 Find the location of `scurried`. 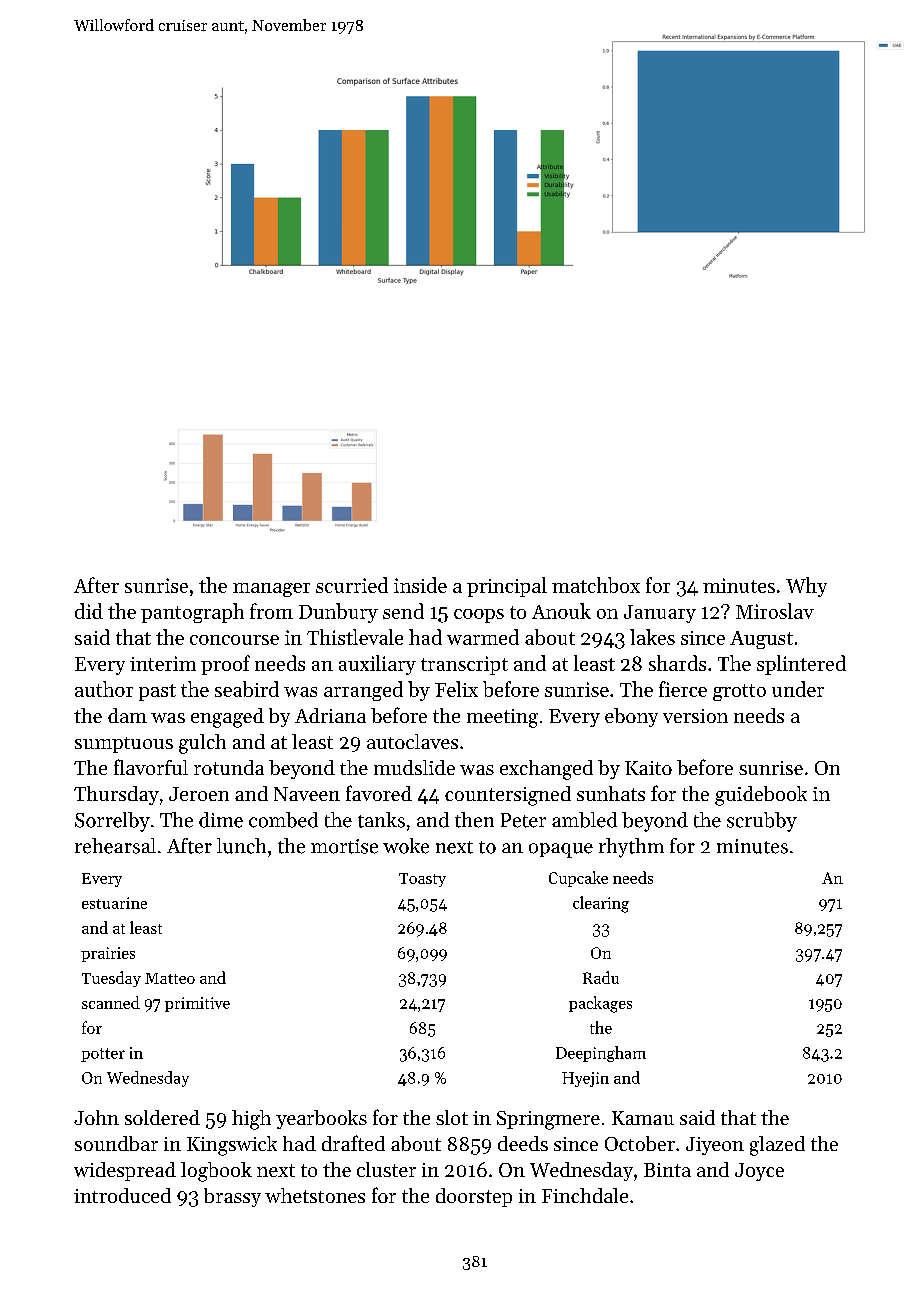

scurried is located at coordinates (352, 585).
